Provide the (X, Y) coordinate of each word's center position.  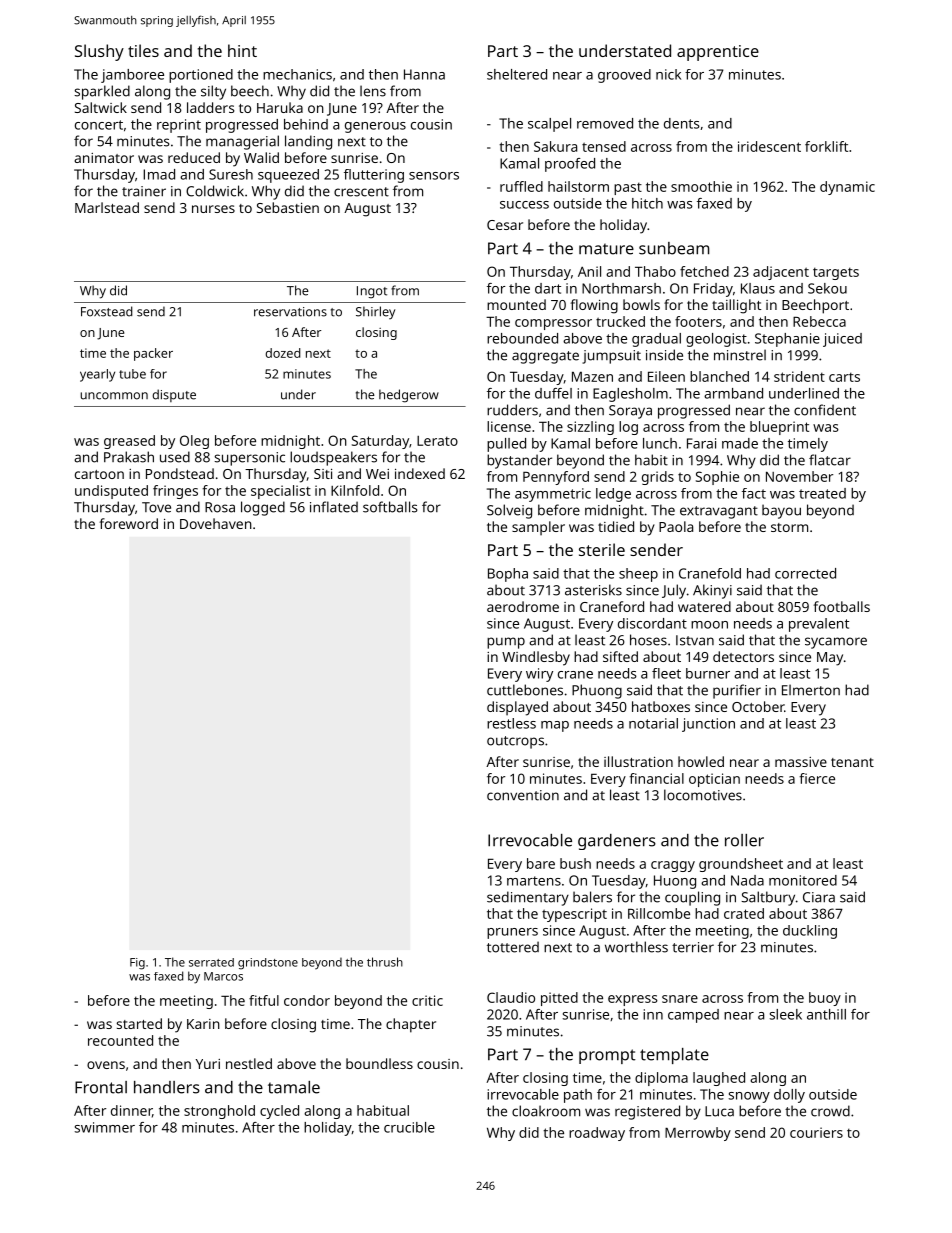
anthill (826, 1014)
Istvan (695, 640)
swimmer (105, 1127)
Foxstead (107, 311)
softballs (390, 507)
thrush (385, 962)
